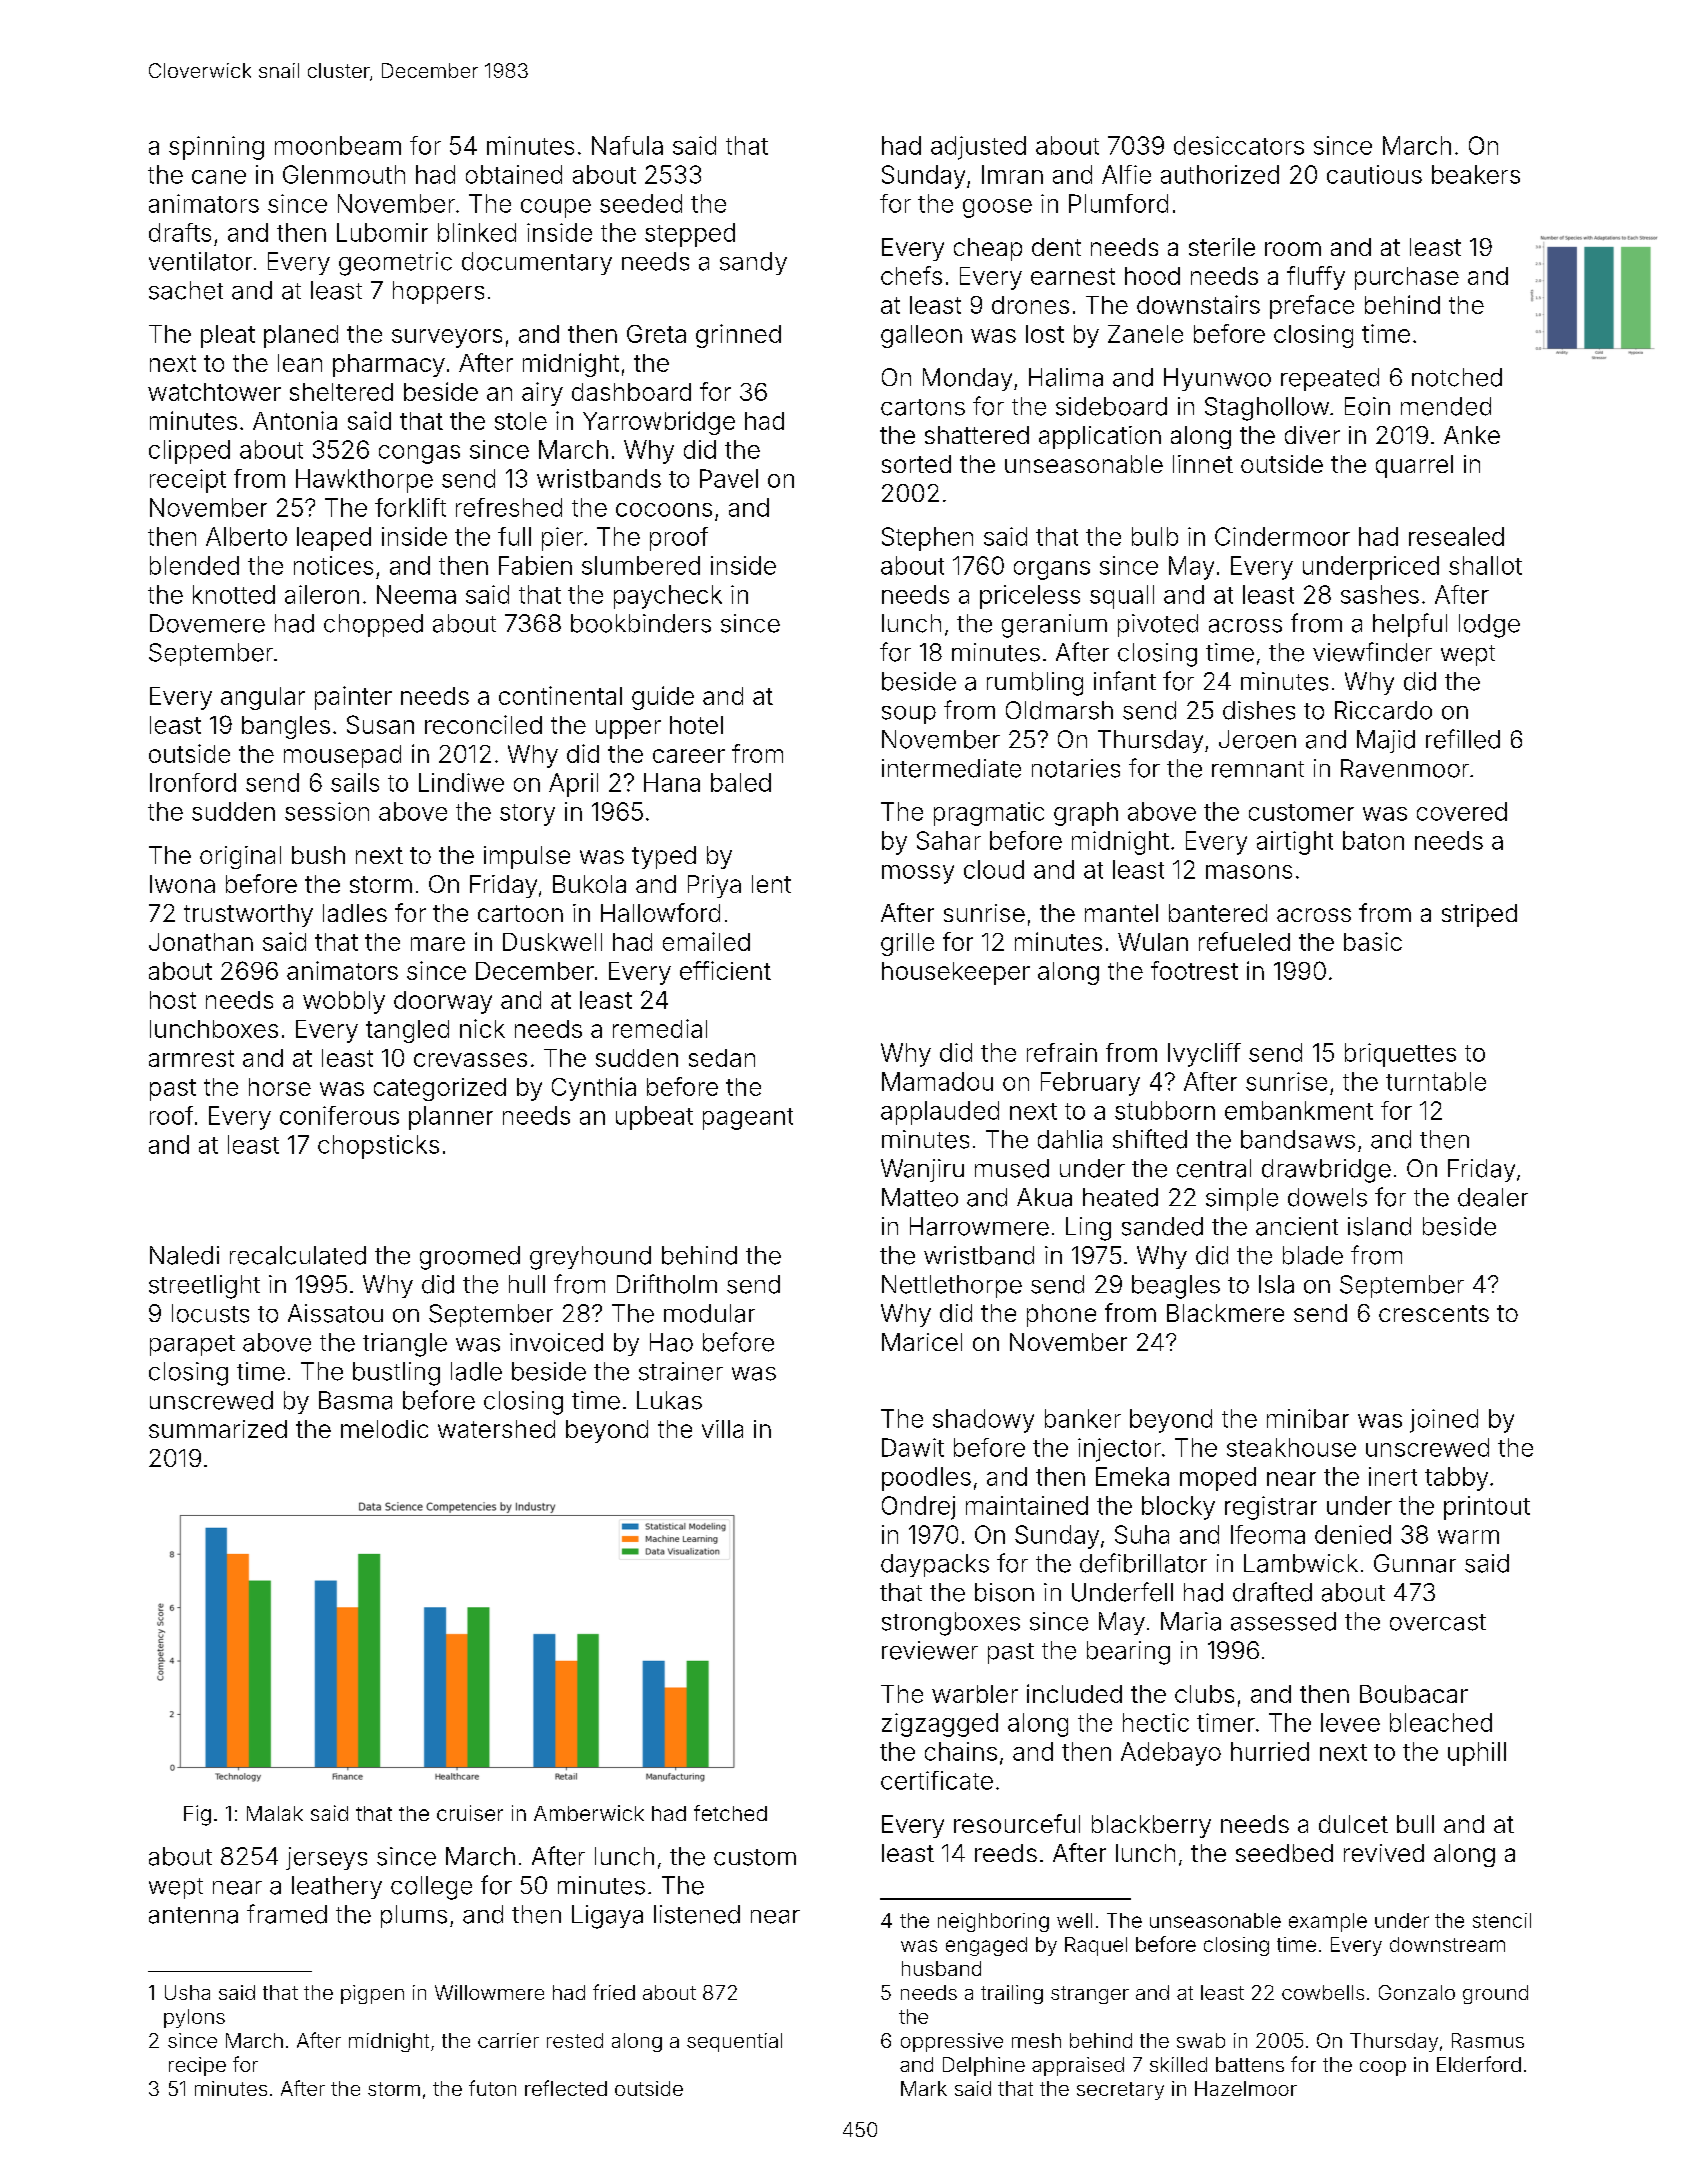 This screenshot has height=2178, width=1683. I want to click on repeated, so click(1330, 379).
